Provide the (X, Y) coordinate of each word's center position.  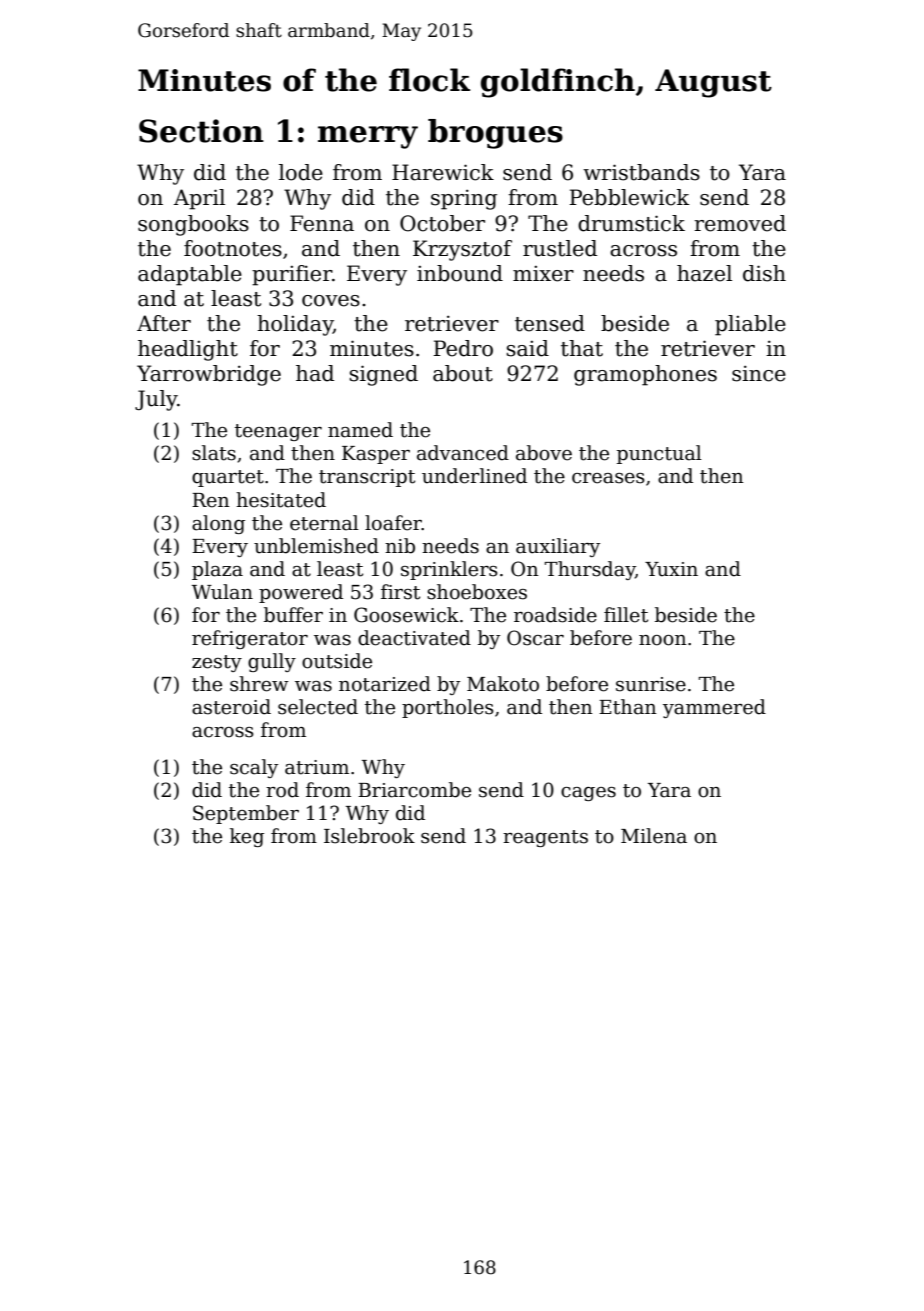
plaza (217, 570)
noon (663, 640)
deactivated (414, 638)
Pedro (463, 348)
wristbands (641, 172)
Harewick (443, 172)
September (246, 814)
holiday (295, 325)
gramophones (645, 375)
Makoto (503, 684)
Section (201, 131)
